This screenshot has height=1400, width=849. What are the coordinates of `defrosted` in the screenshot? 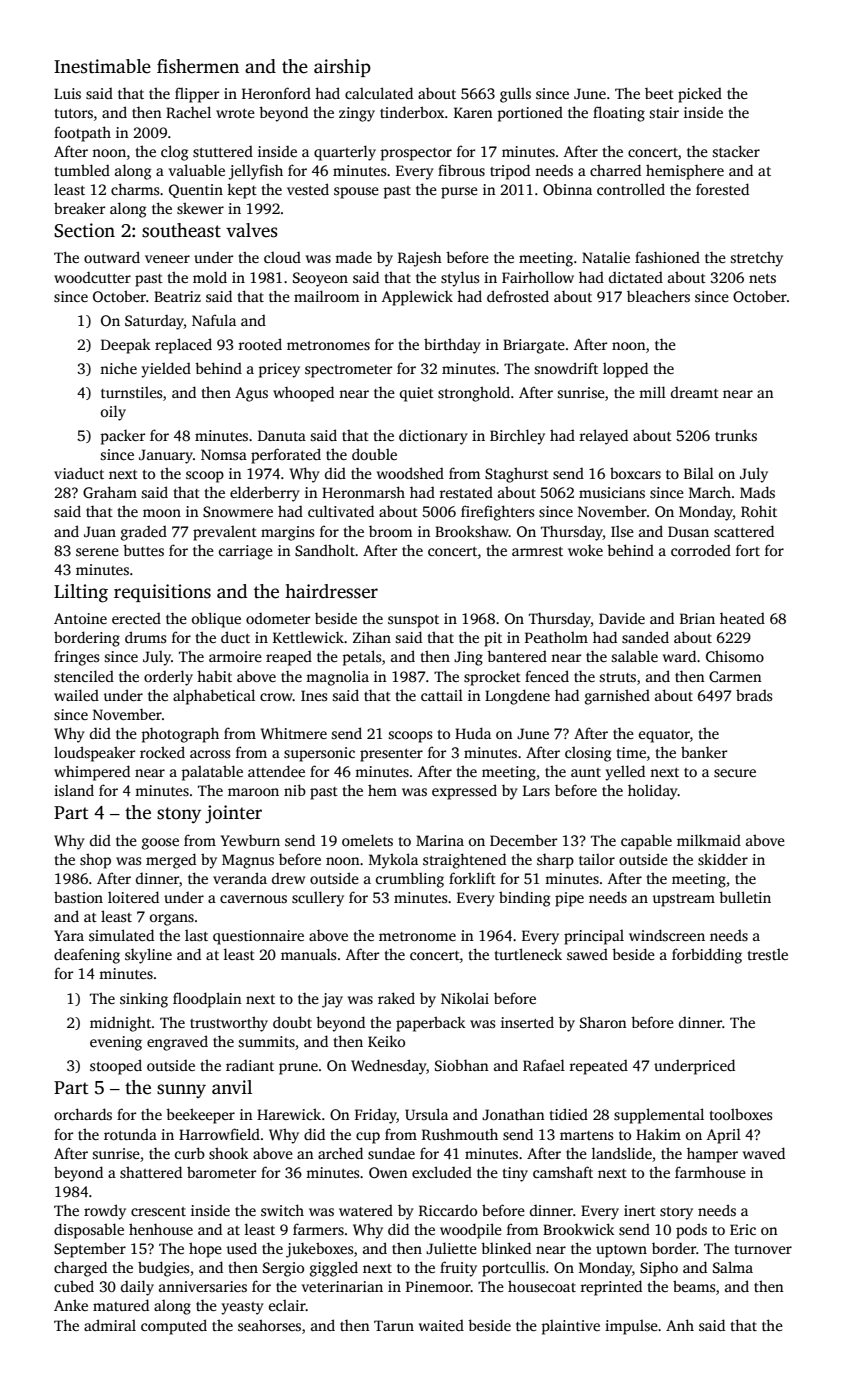 It's located at (518, 296).
